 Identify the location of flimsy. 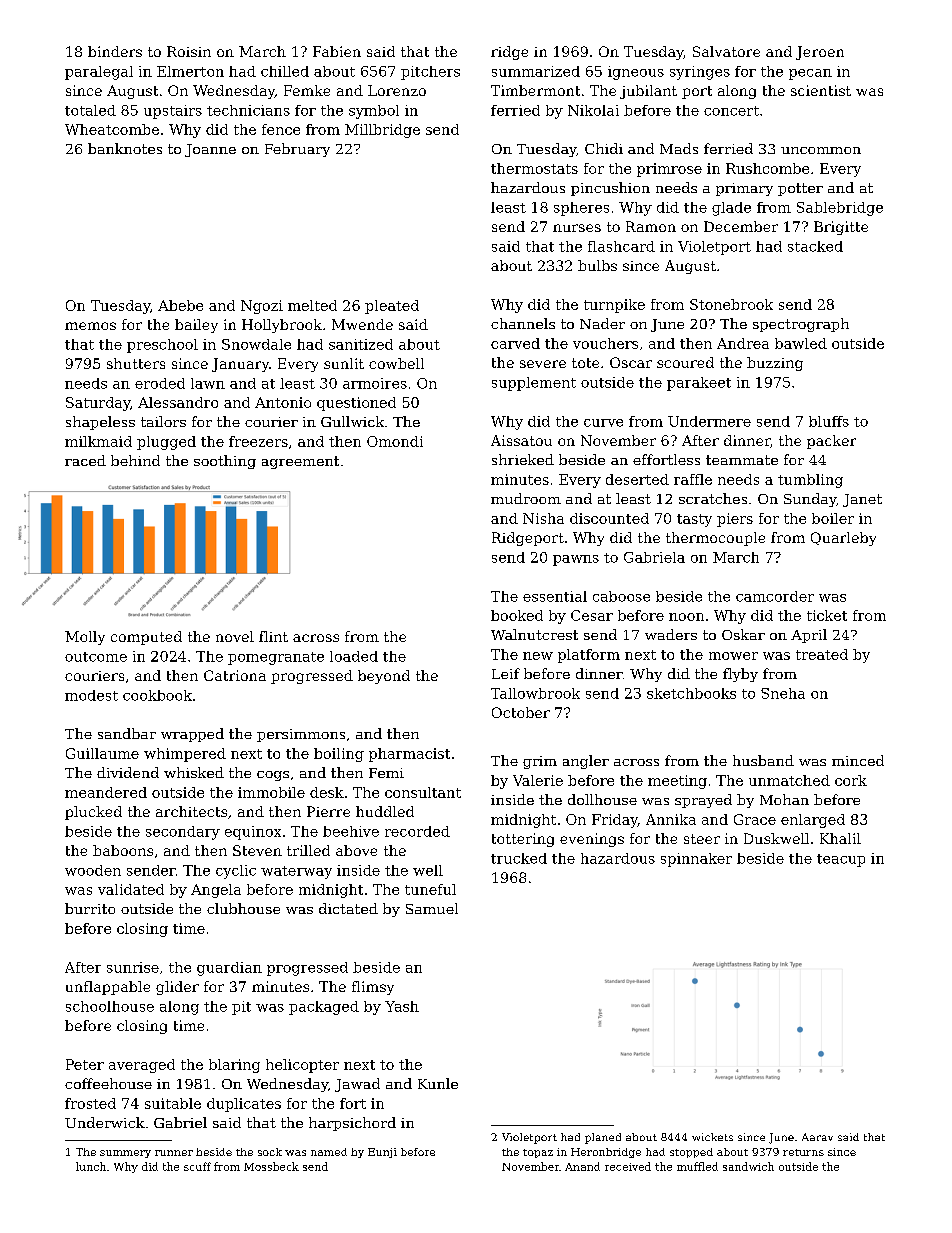
(373, 988).
